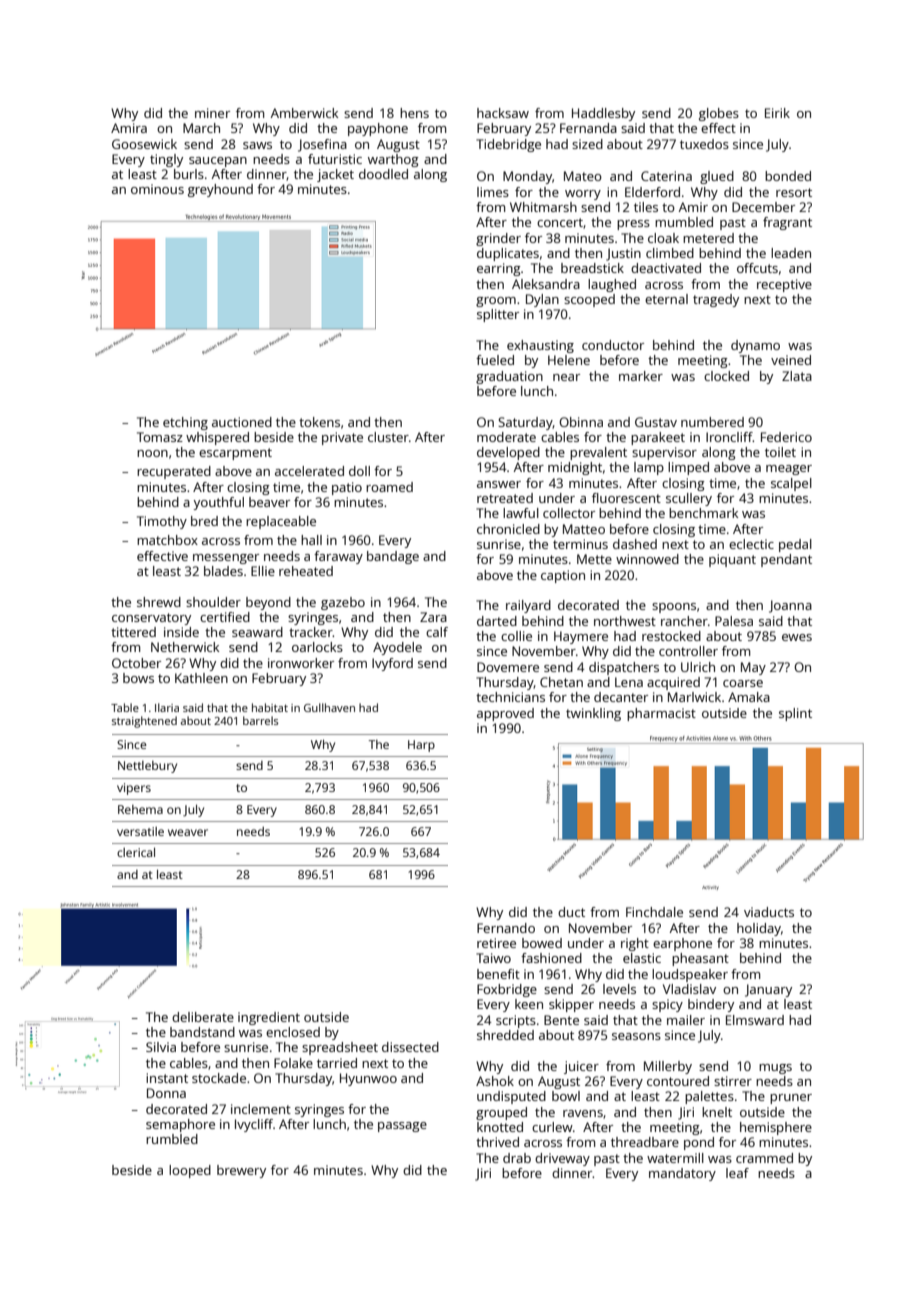 This image has width=924, height=1308. Describe the element at coordinates (220, 190) in the image. I see `greyhound` at that location.
